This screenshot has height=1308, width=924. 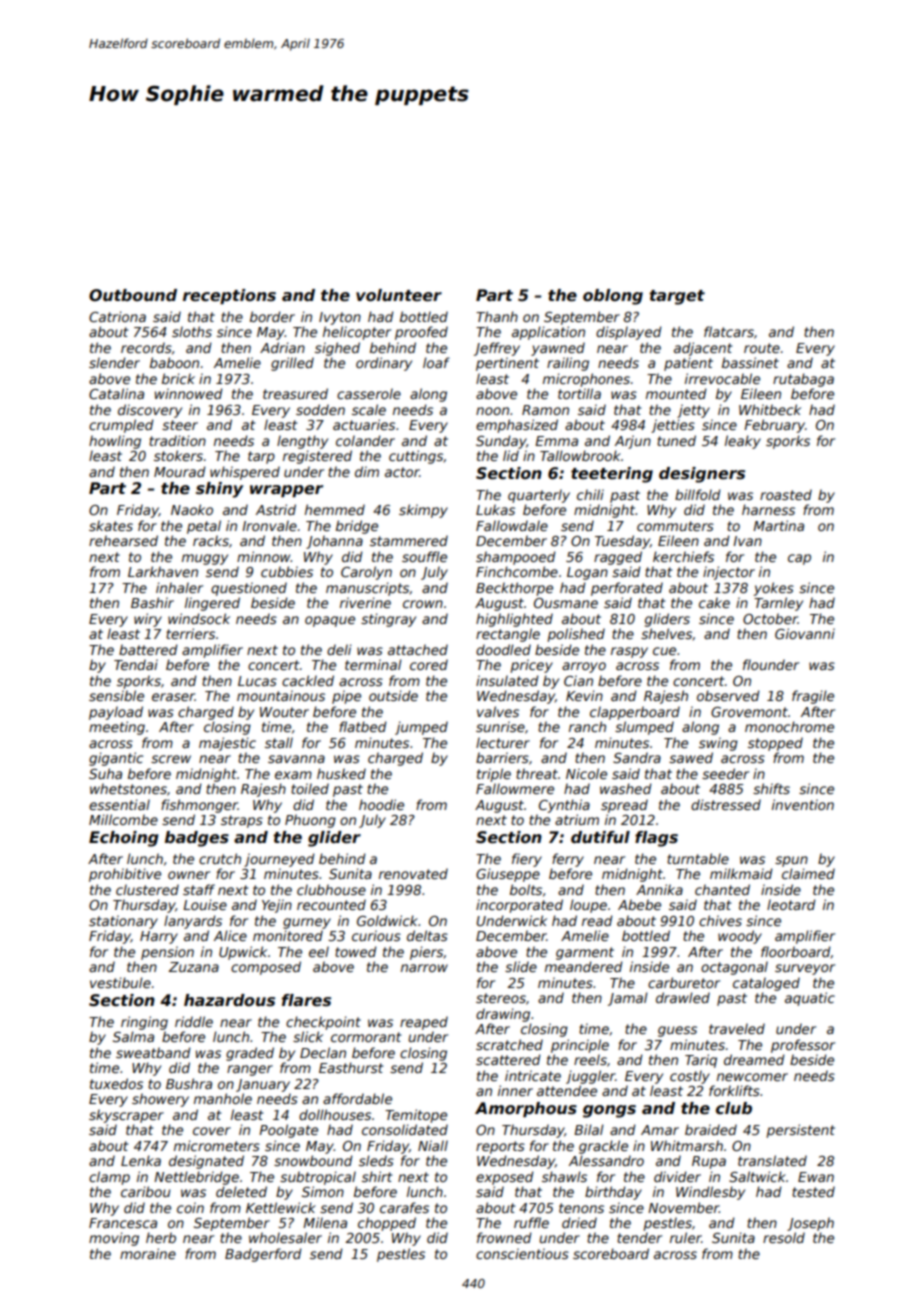 What do you see at coordinates (628, 999) in the screenshot?
I see `Jamal` at bounding box center [628, 999].
